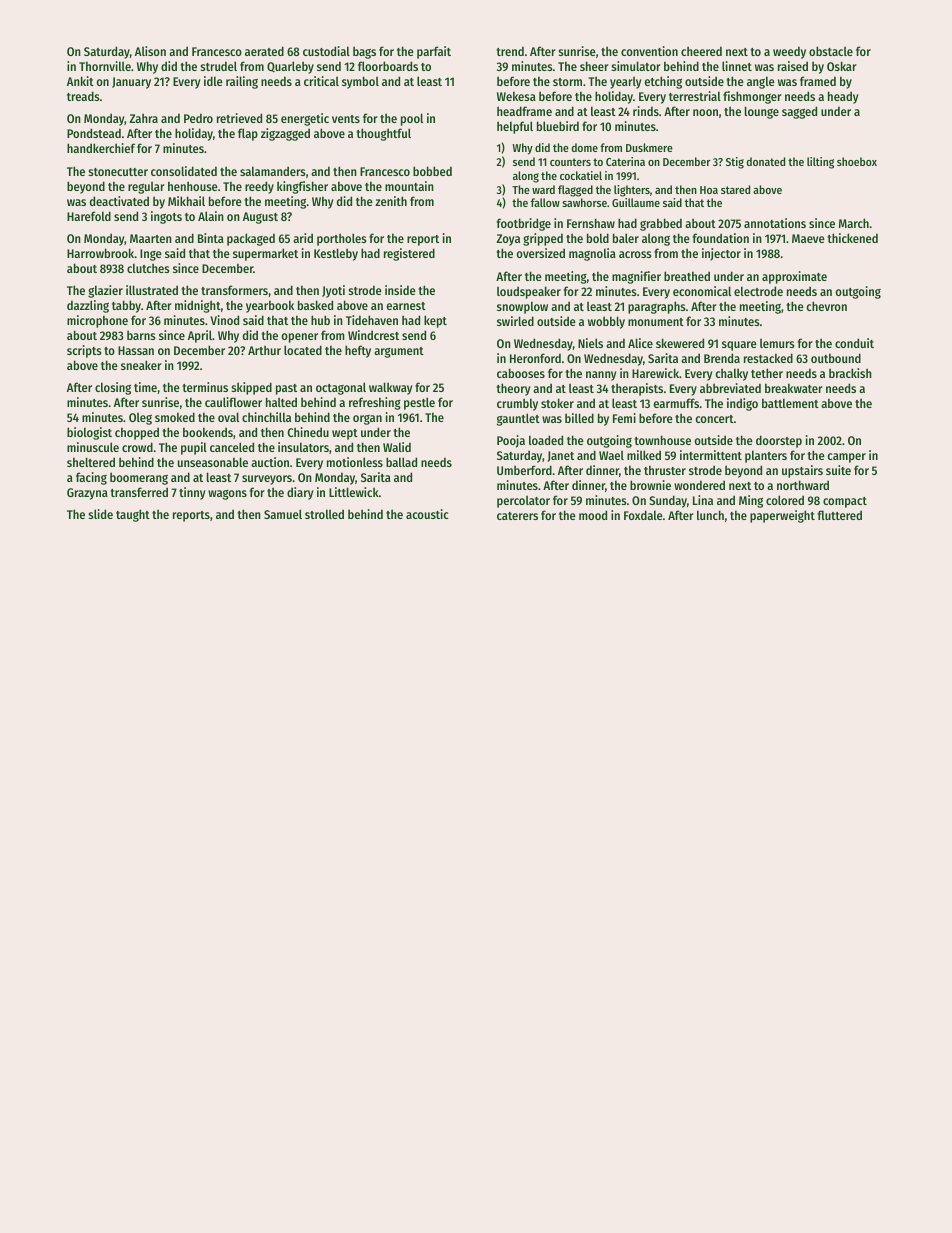 Image resolution: width=952 pixels, height=1233 pixels. Describe the element at coordinates (372, 320) in the screenshot. I see `Tidehaven` at that location.
